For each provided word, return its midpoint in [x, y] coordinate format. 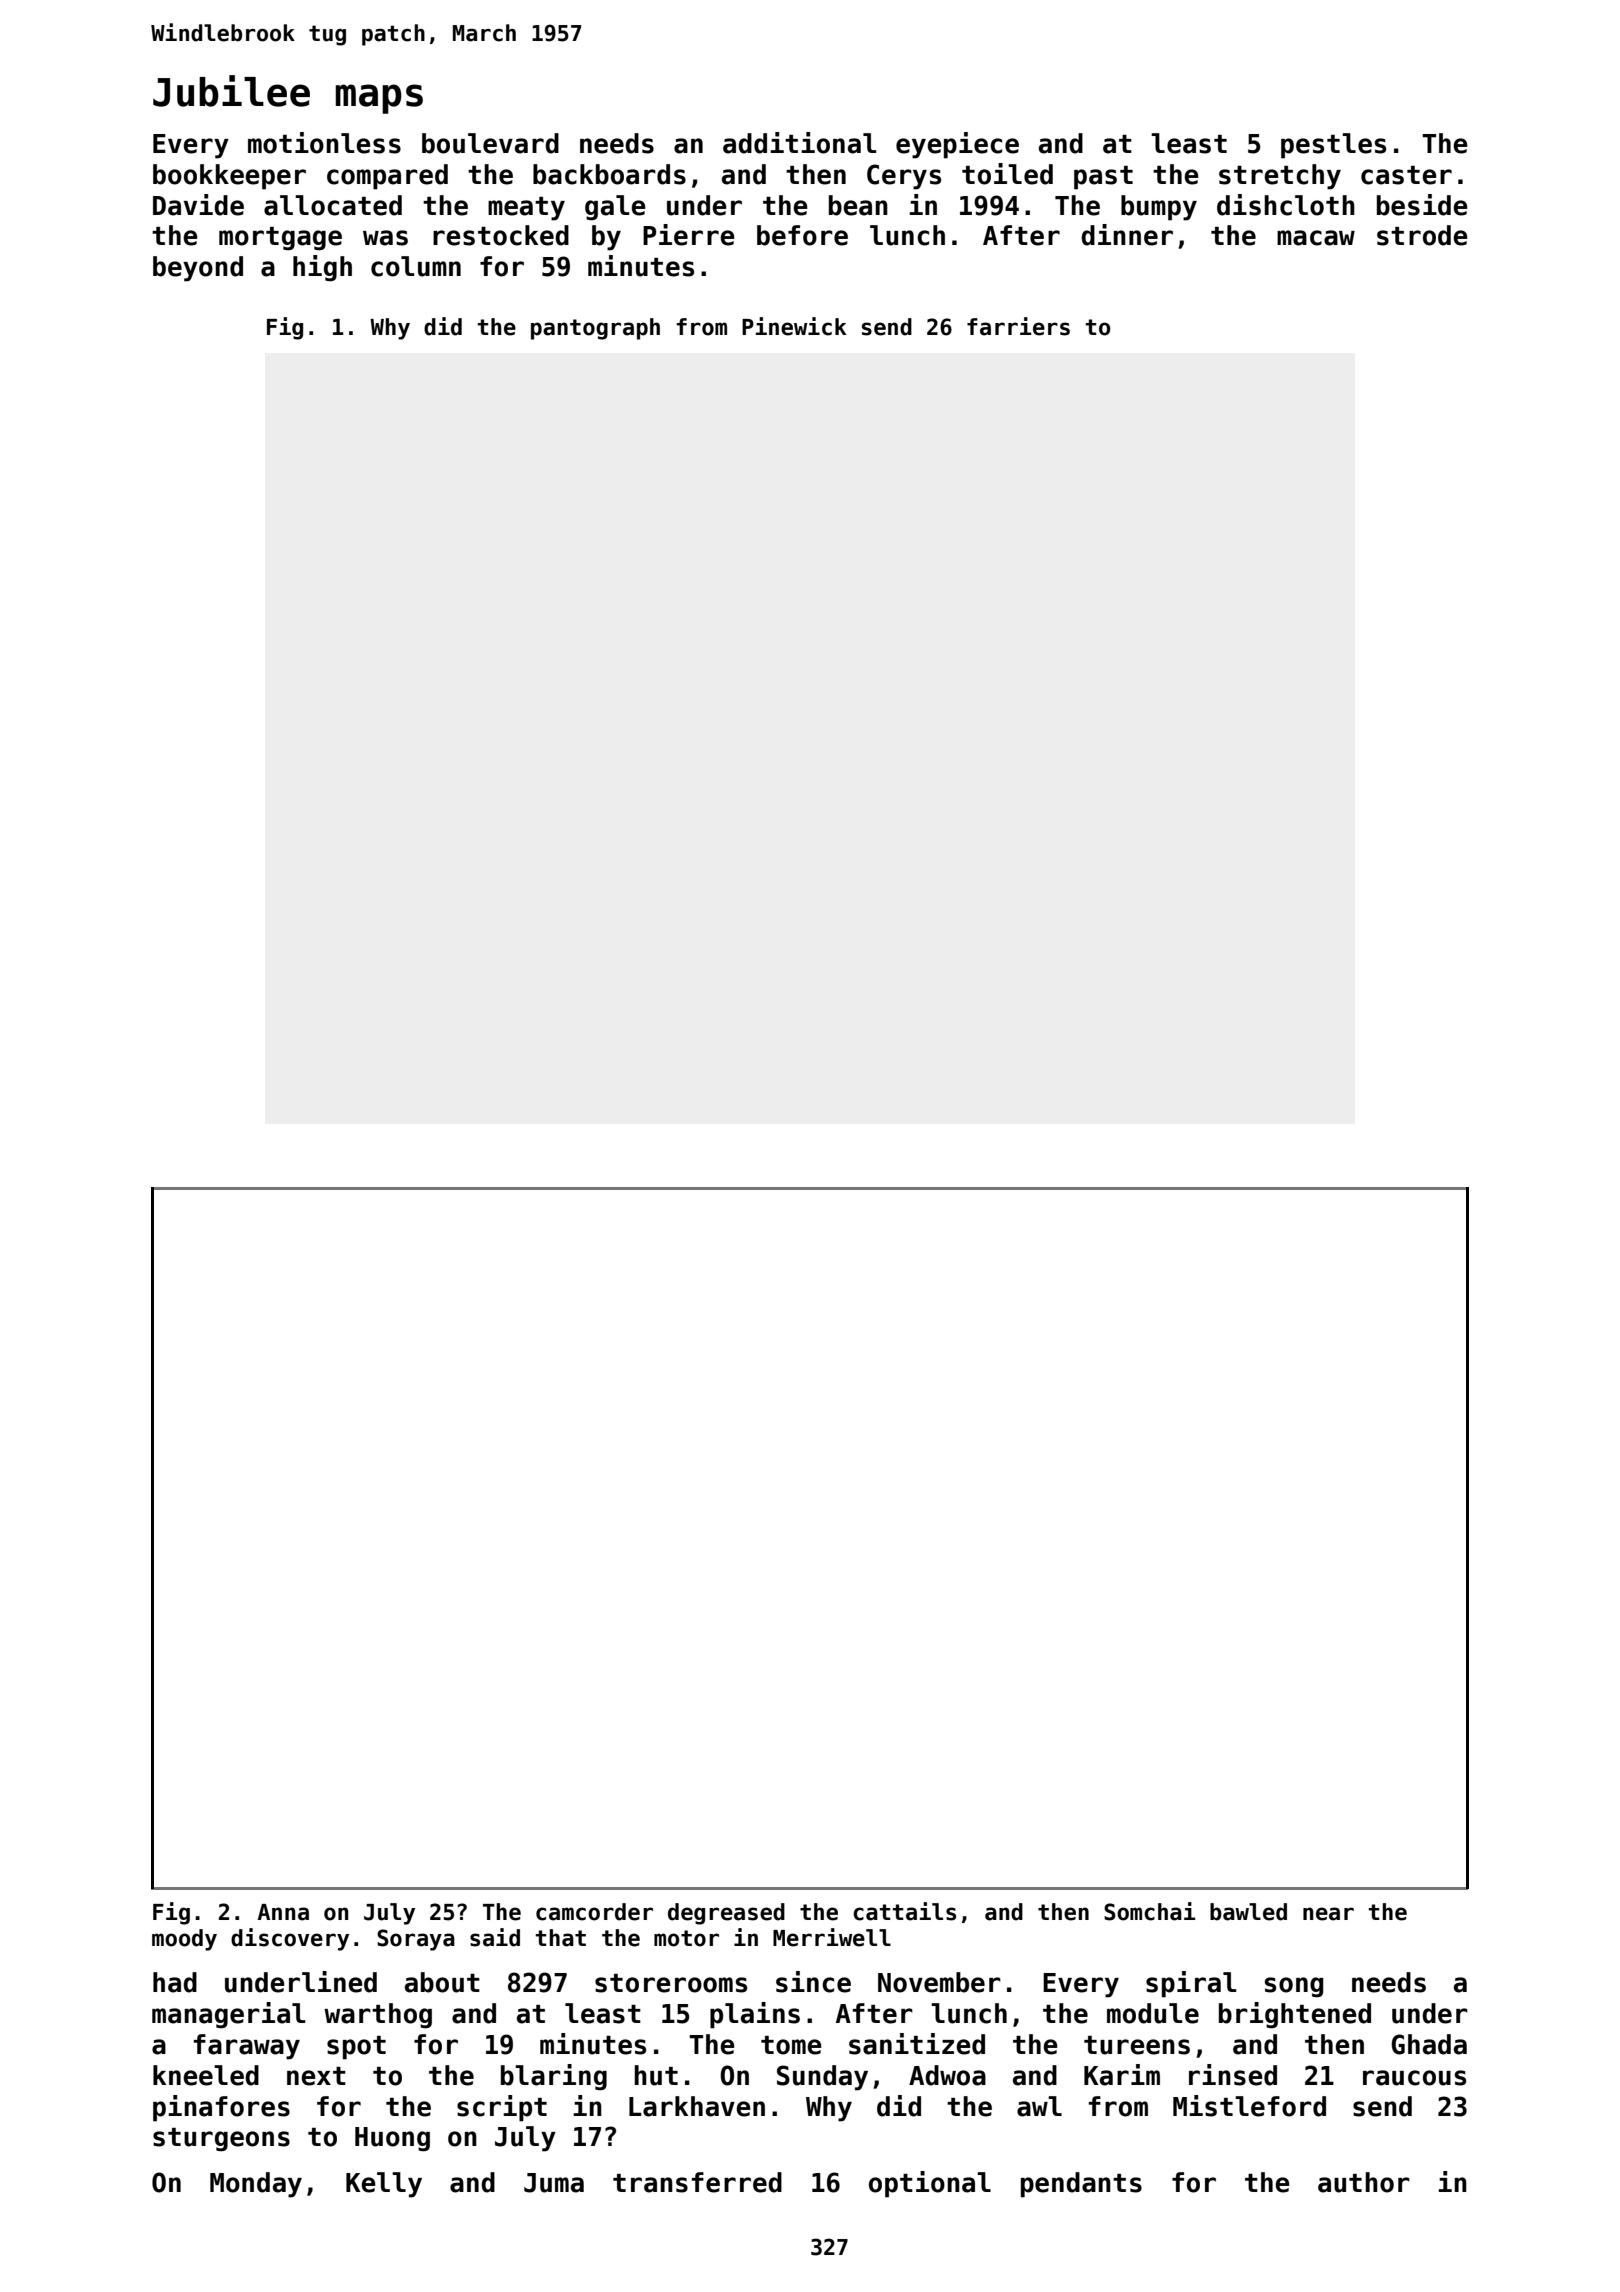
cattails [904, 1911]
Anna [283, 1912]
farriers [1018, 326]
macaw [1316, 238]
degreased [726, 1914]
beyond [198, 269]
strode [1422, 235]
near [1328, 1914]
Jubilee [231, 91]
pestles [1333, 146]
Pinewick [794, 326]
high [322, 268]
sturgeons [221, 2140]
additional [799, 143]
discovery [290, 1939]
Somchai [1150, 1911]
